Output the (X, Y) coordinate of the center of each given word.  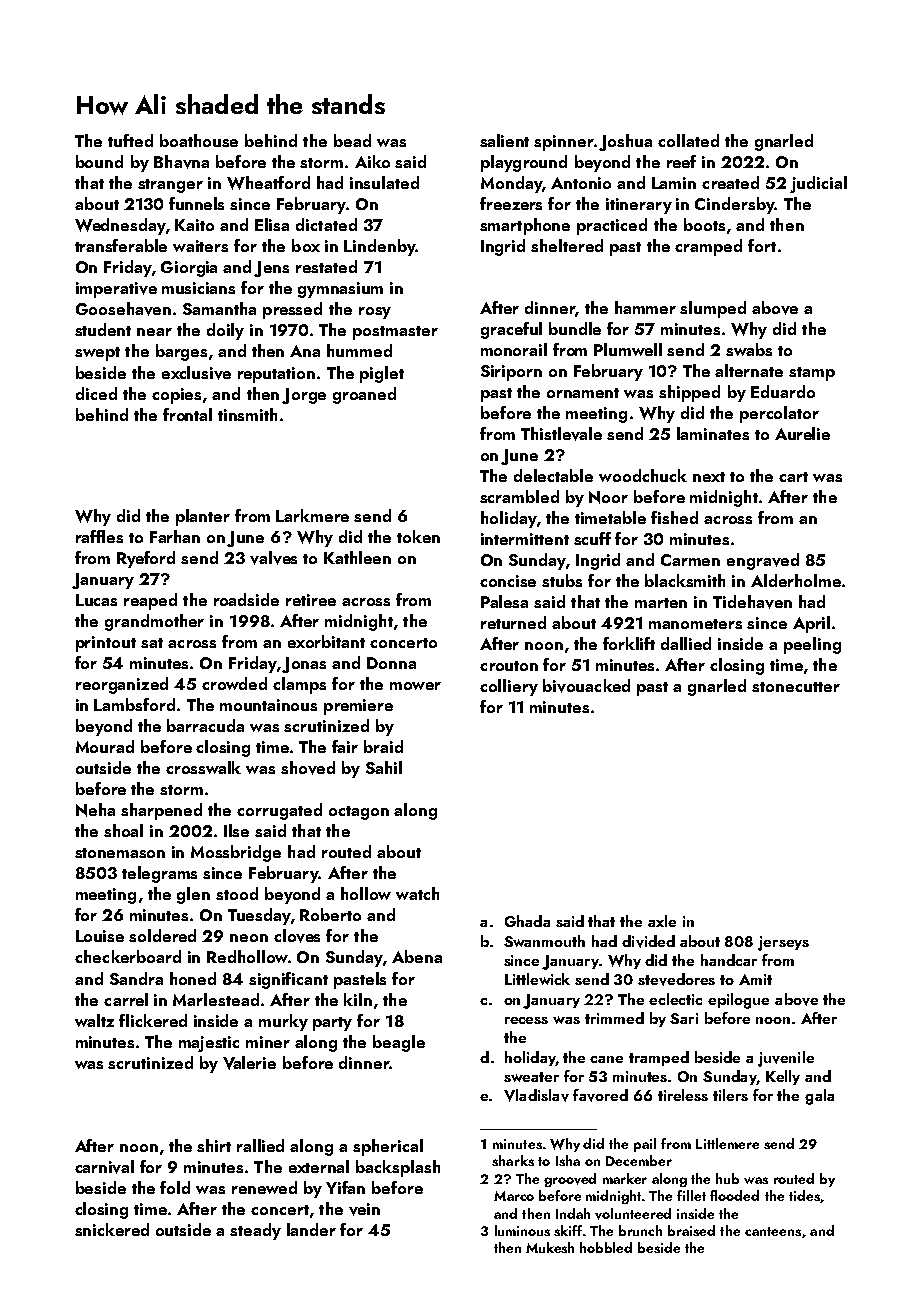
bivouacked (586, 686)
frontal (187, 414)
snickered (112, 1229)
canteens (773, 1231)
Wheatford (268, 183)
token (418, 536)
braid (383, 746)
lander (311, 1229)
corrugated (279, 811)
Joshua (625, 142)
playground (524, 163)
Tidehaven (752, 602)
